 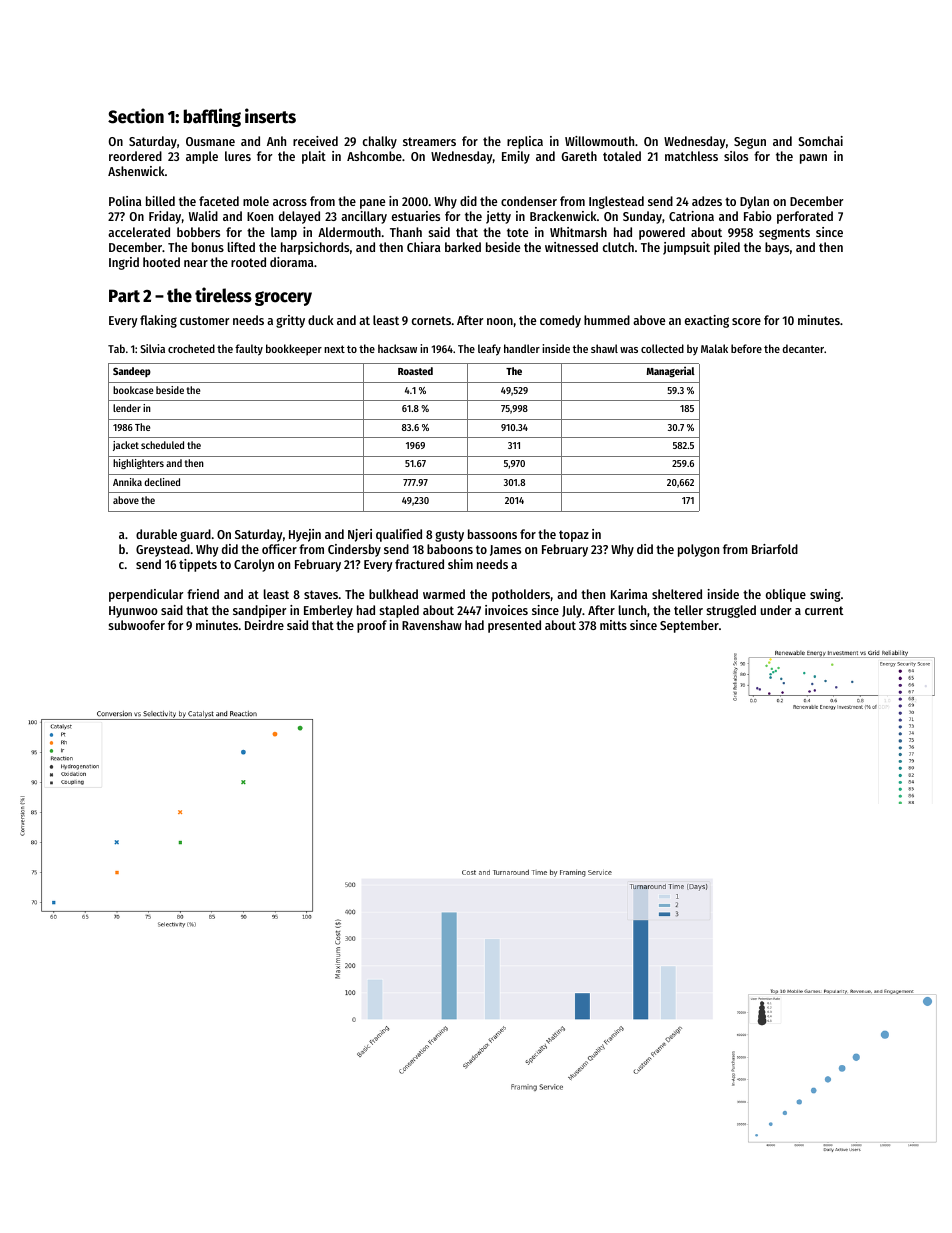 What do you see at coordinates (249, 350) in the page?
I see `faulty` at bounding box center [249, 350].
